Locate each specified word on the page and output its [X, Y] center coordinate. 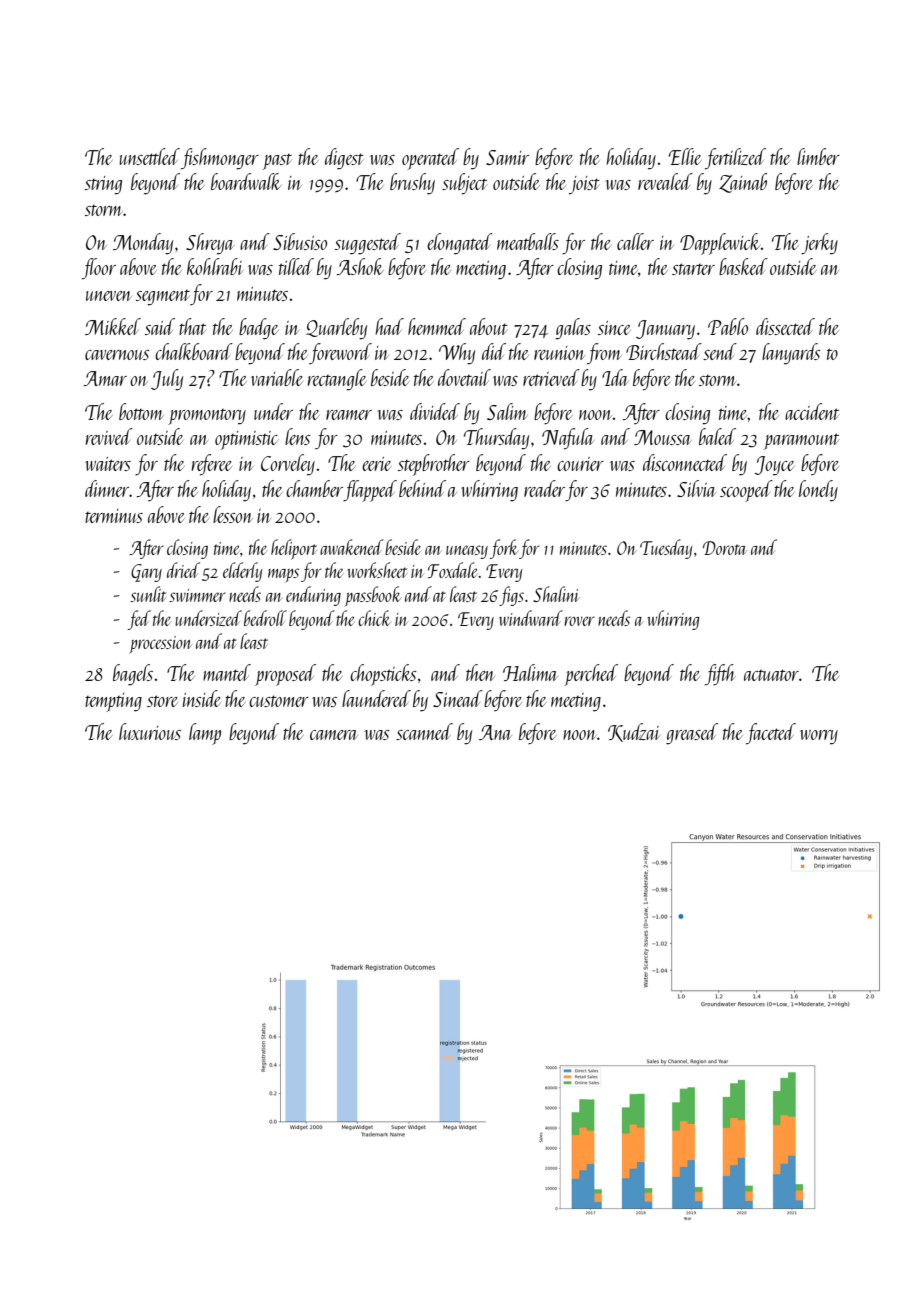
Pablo [728, 326]
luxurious [150, 731]
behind [422, 488]
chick [374, 618]
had [389, 326]
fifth [720, 675]
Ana [495, 732]
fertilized [735, 159]
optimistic [247, 440]
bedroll [265, 618]
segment [163, 298]
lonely [818, 491]
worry [819, 737]
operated [430, 159]
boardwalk [246, 181]
